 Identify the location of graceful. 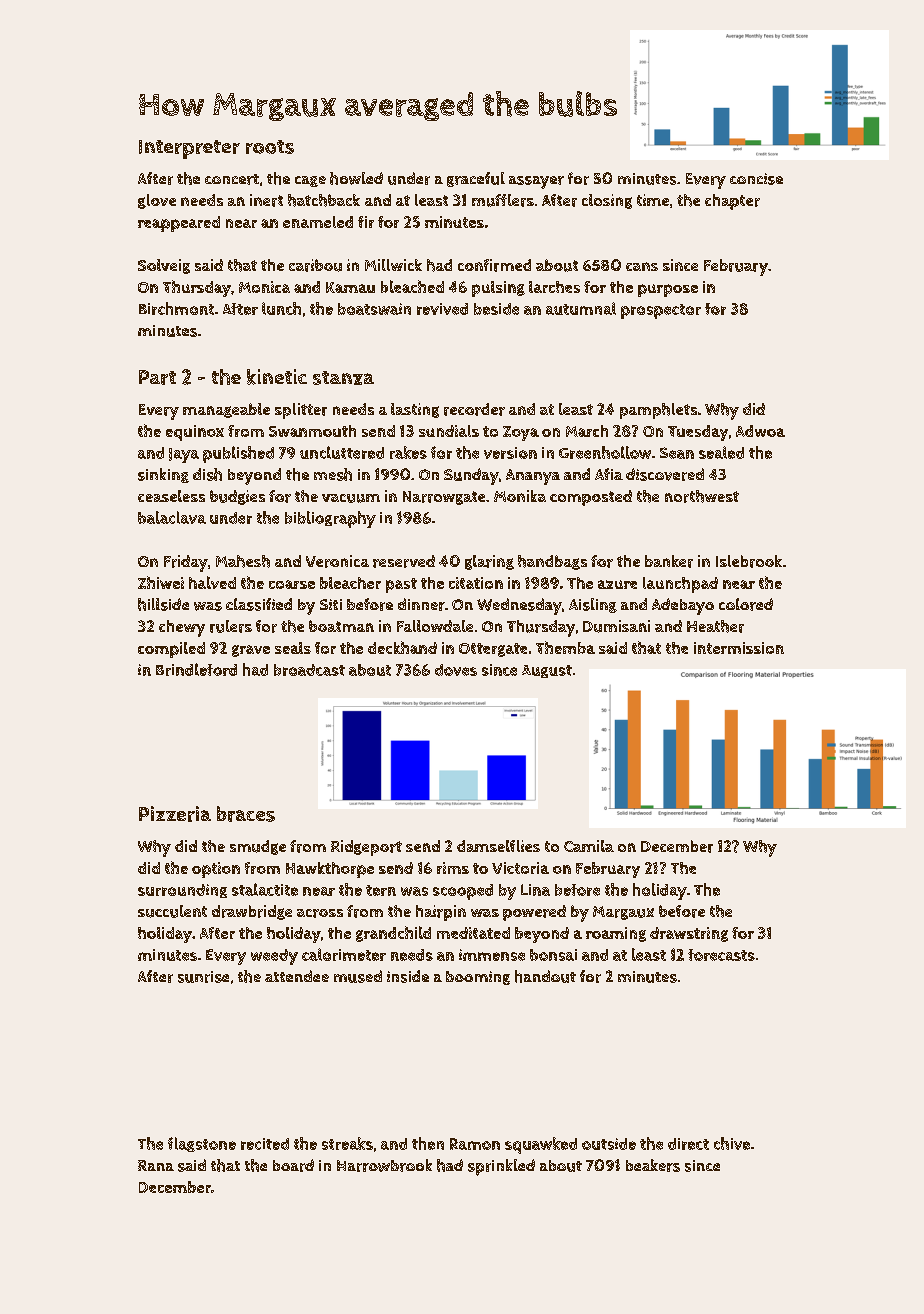
(476, 179).
